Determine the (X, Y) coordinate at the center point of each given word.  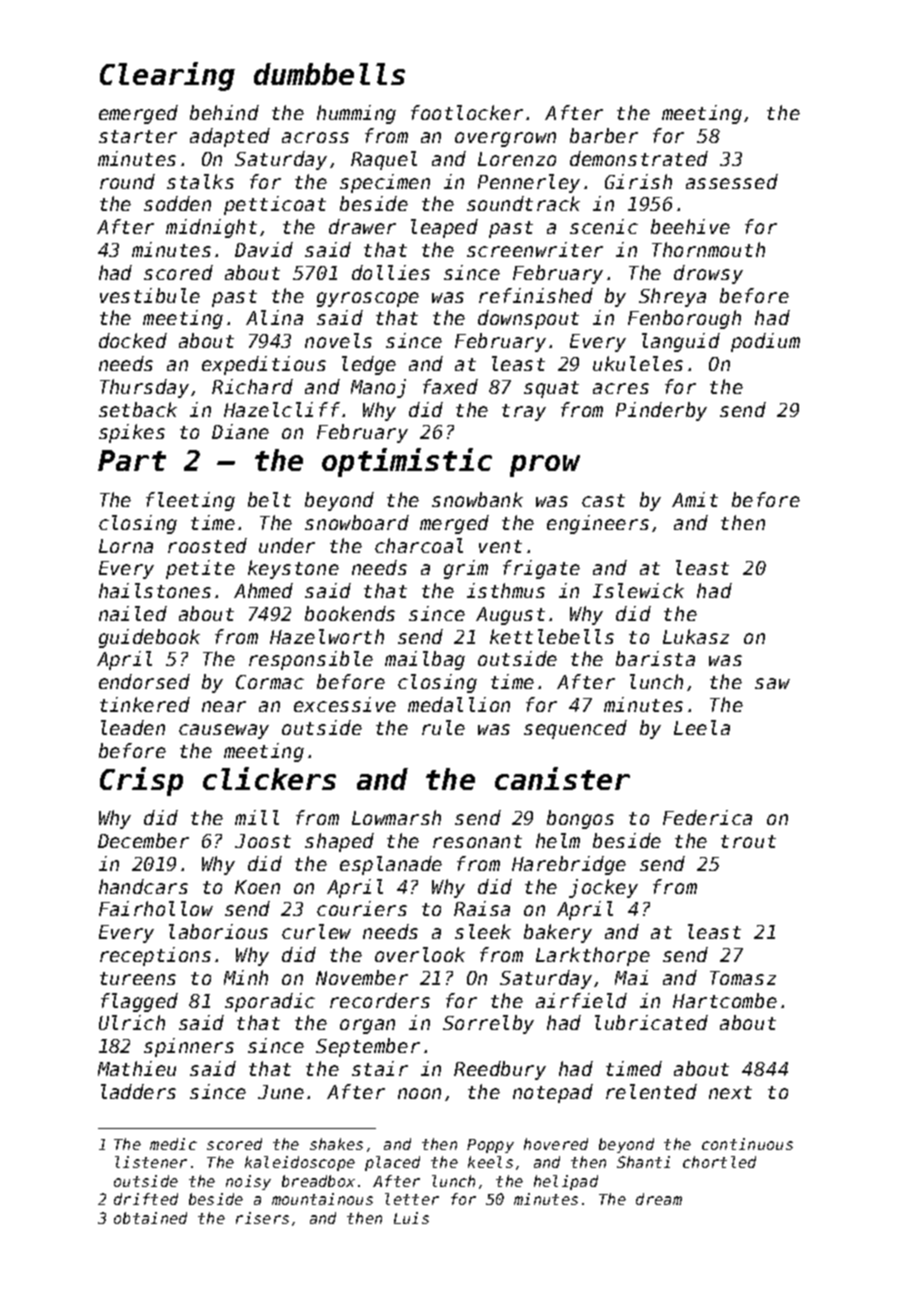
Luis (411, 1218)
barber (604, 135)
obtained (150, 1218)
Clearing (167, 76)
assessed (732, 181)
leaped (444, 228)
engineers (598, 524)
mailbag (425, 660)
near (224, 706)
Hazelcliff (282, 409)
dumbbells (329, 74)
